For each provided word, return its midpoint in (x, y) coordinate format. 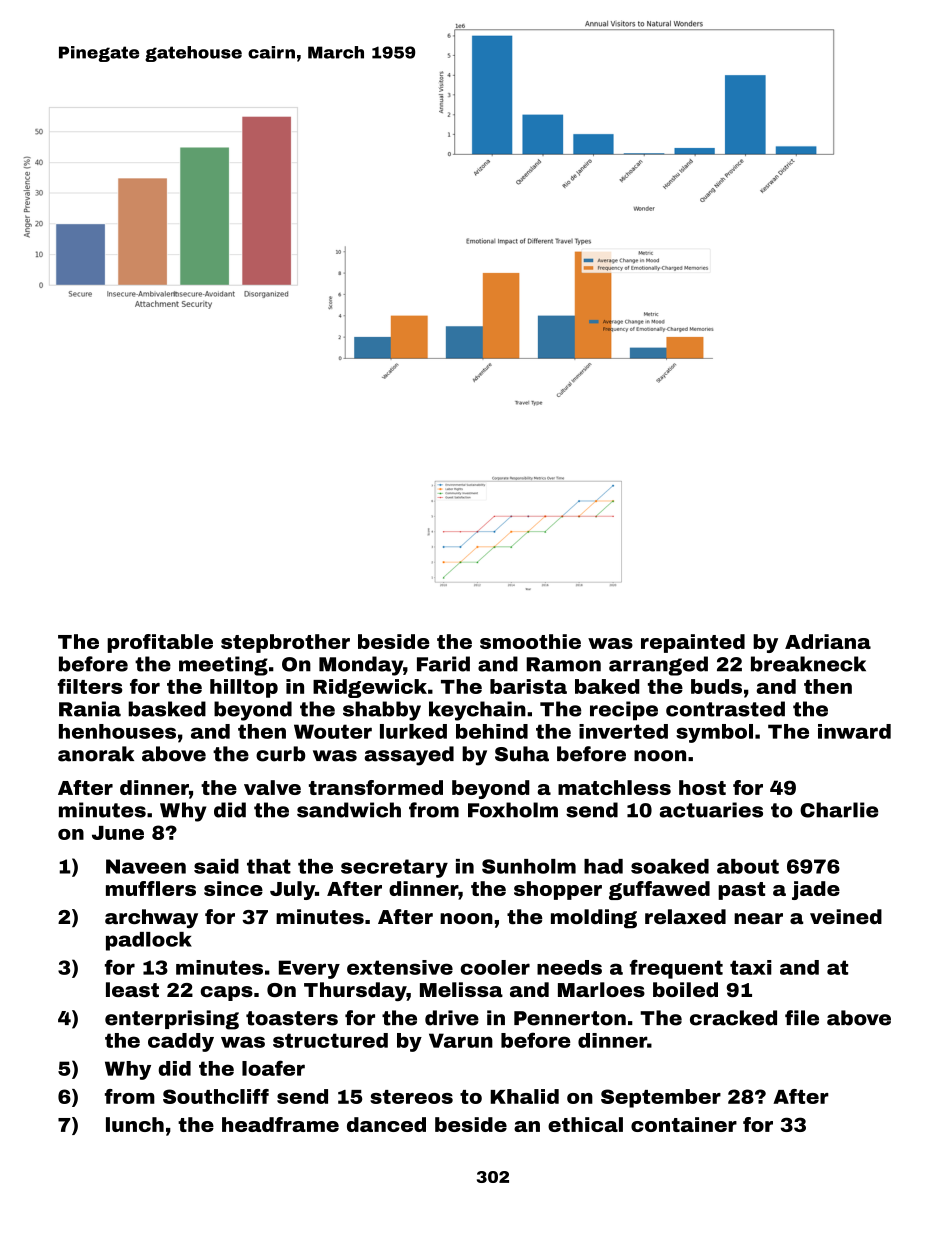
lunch (135, 1124)
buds (716, 686)
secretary (394, 868)
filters (90, 686)
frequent (676, 969)
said (216, 866)
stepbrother (285, 643)
